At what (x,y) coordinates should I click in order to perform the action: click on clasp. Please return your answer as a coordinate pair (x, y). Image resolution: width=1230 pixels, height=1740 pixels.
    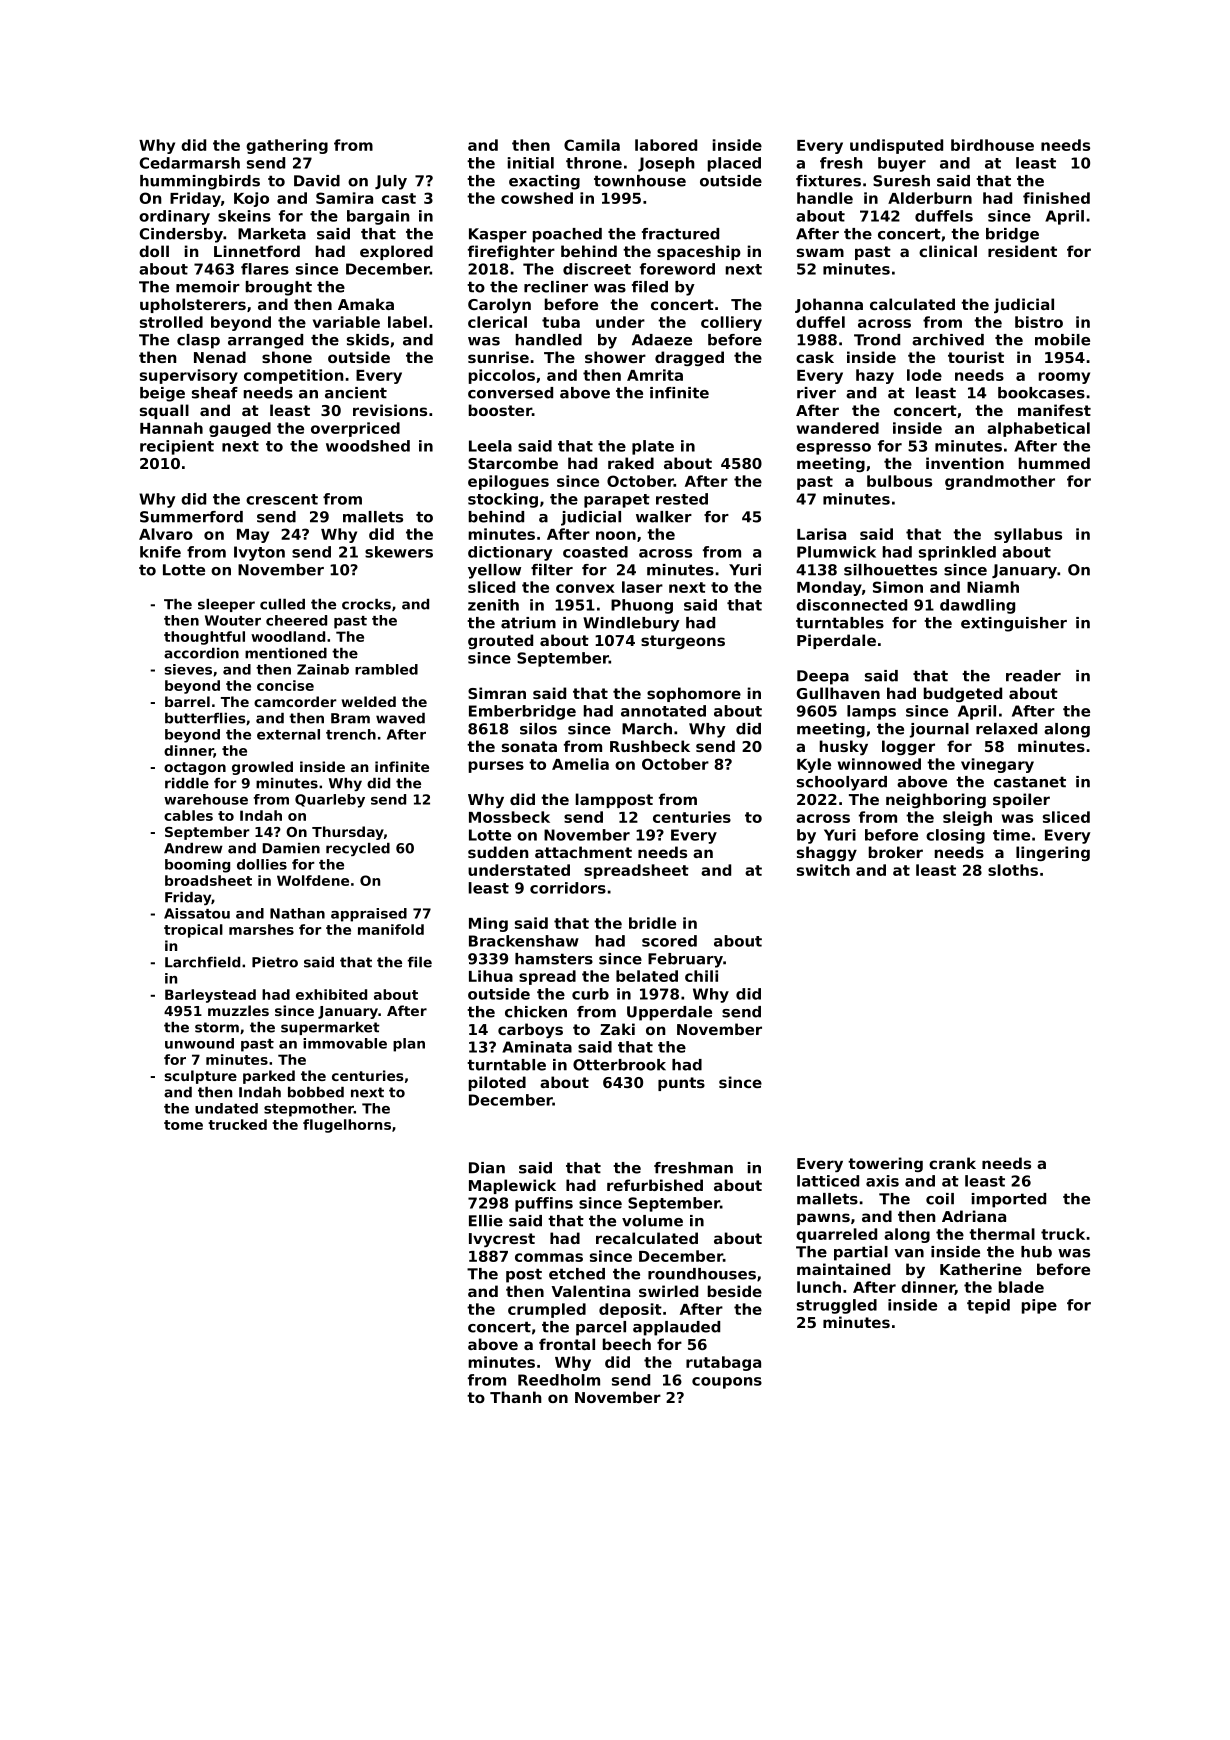
    Looking at the image, I should click on (198, 341).
